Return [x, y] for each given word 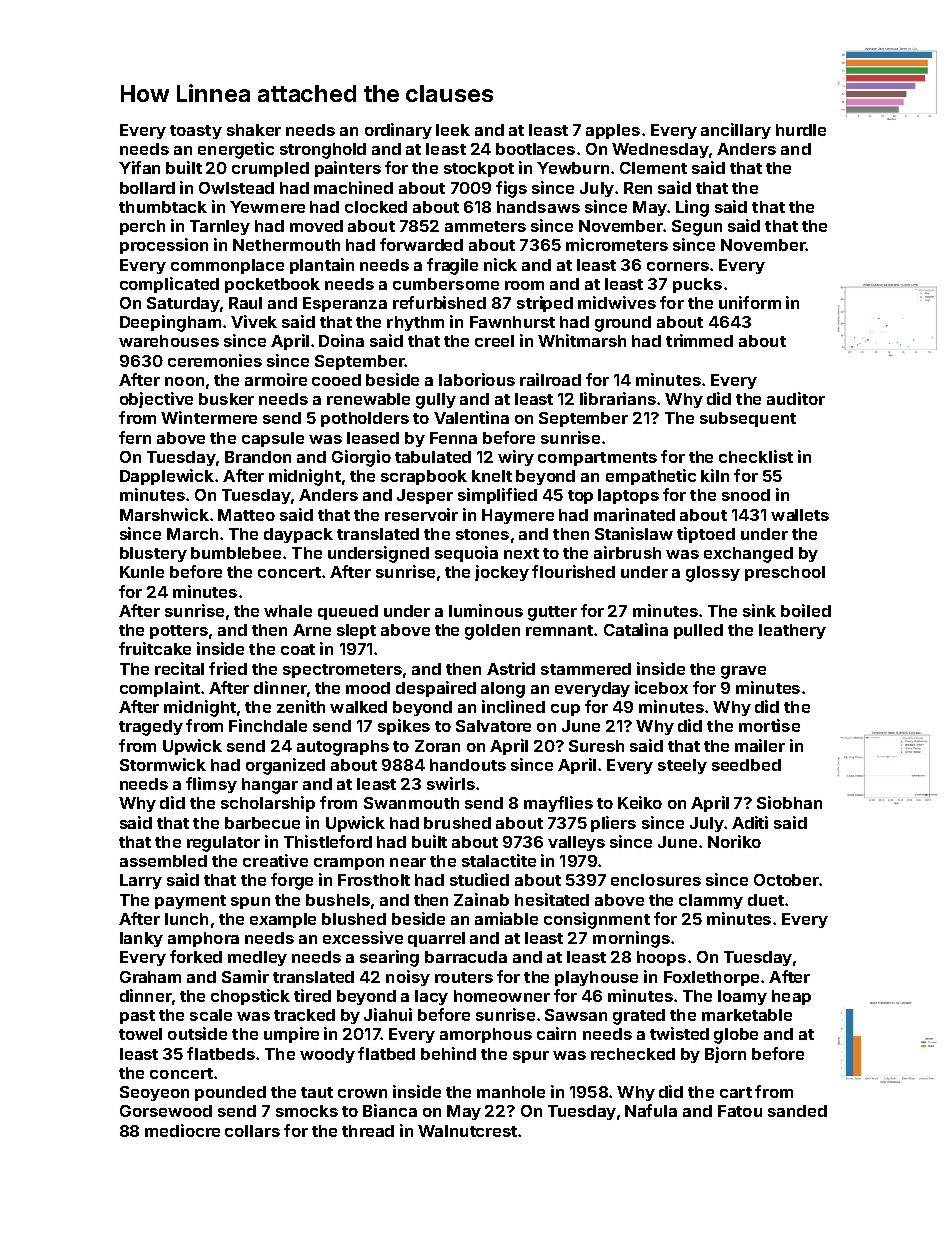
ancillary [736, 131]
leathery [792, 631]
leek [453, 130]
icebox [661, 687]
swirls [451, 783]
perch [142, 227]
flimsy [211, 785]
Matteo [246, 515]
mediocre [182, 1130]
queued [348, 612]
